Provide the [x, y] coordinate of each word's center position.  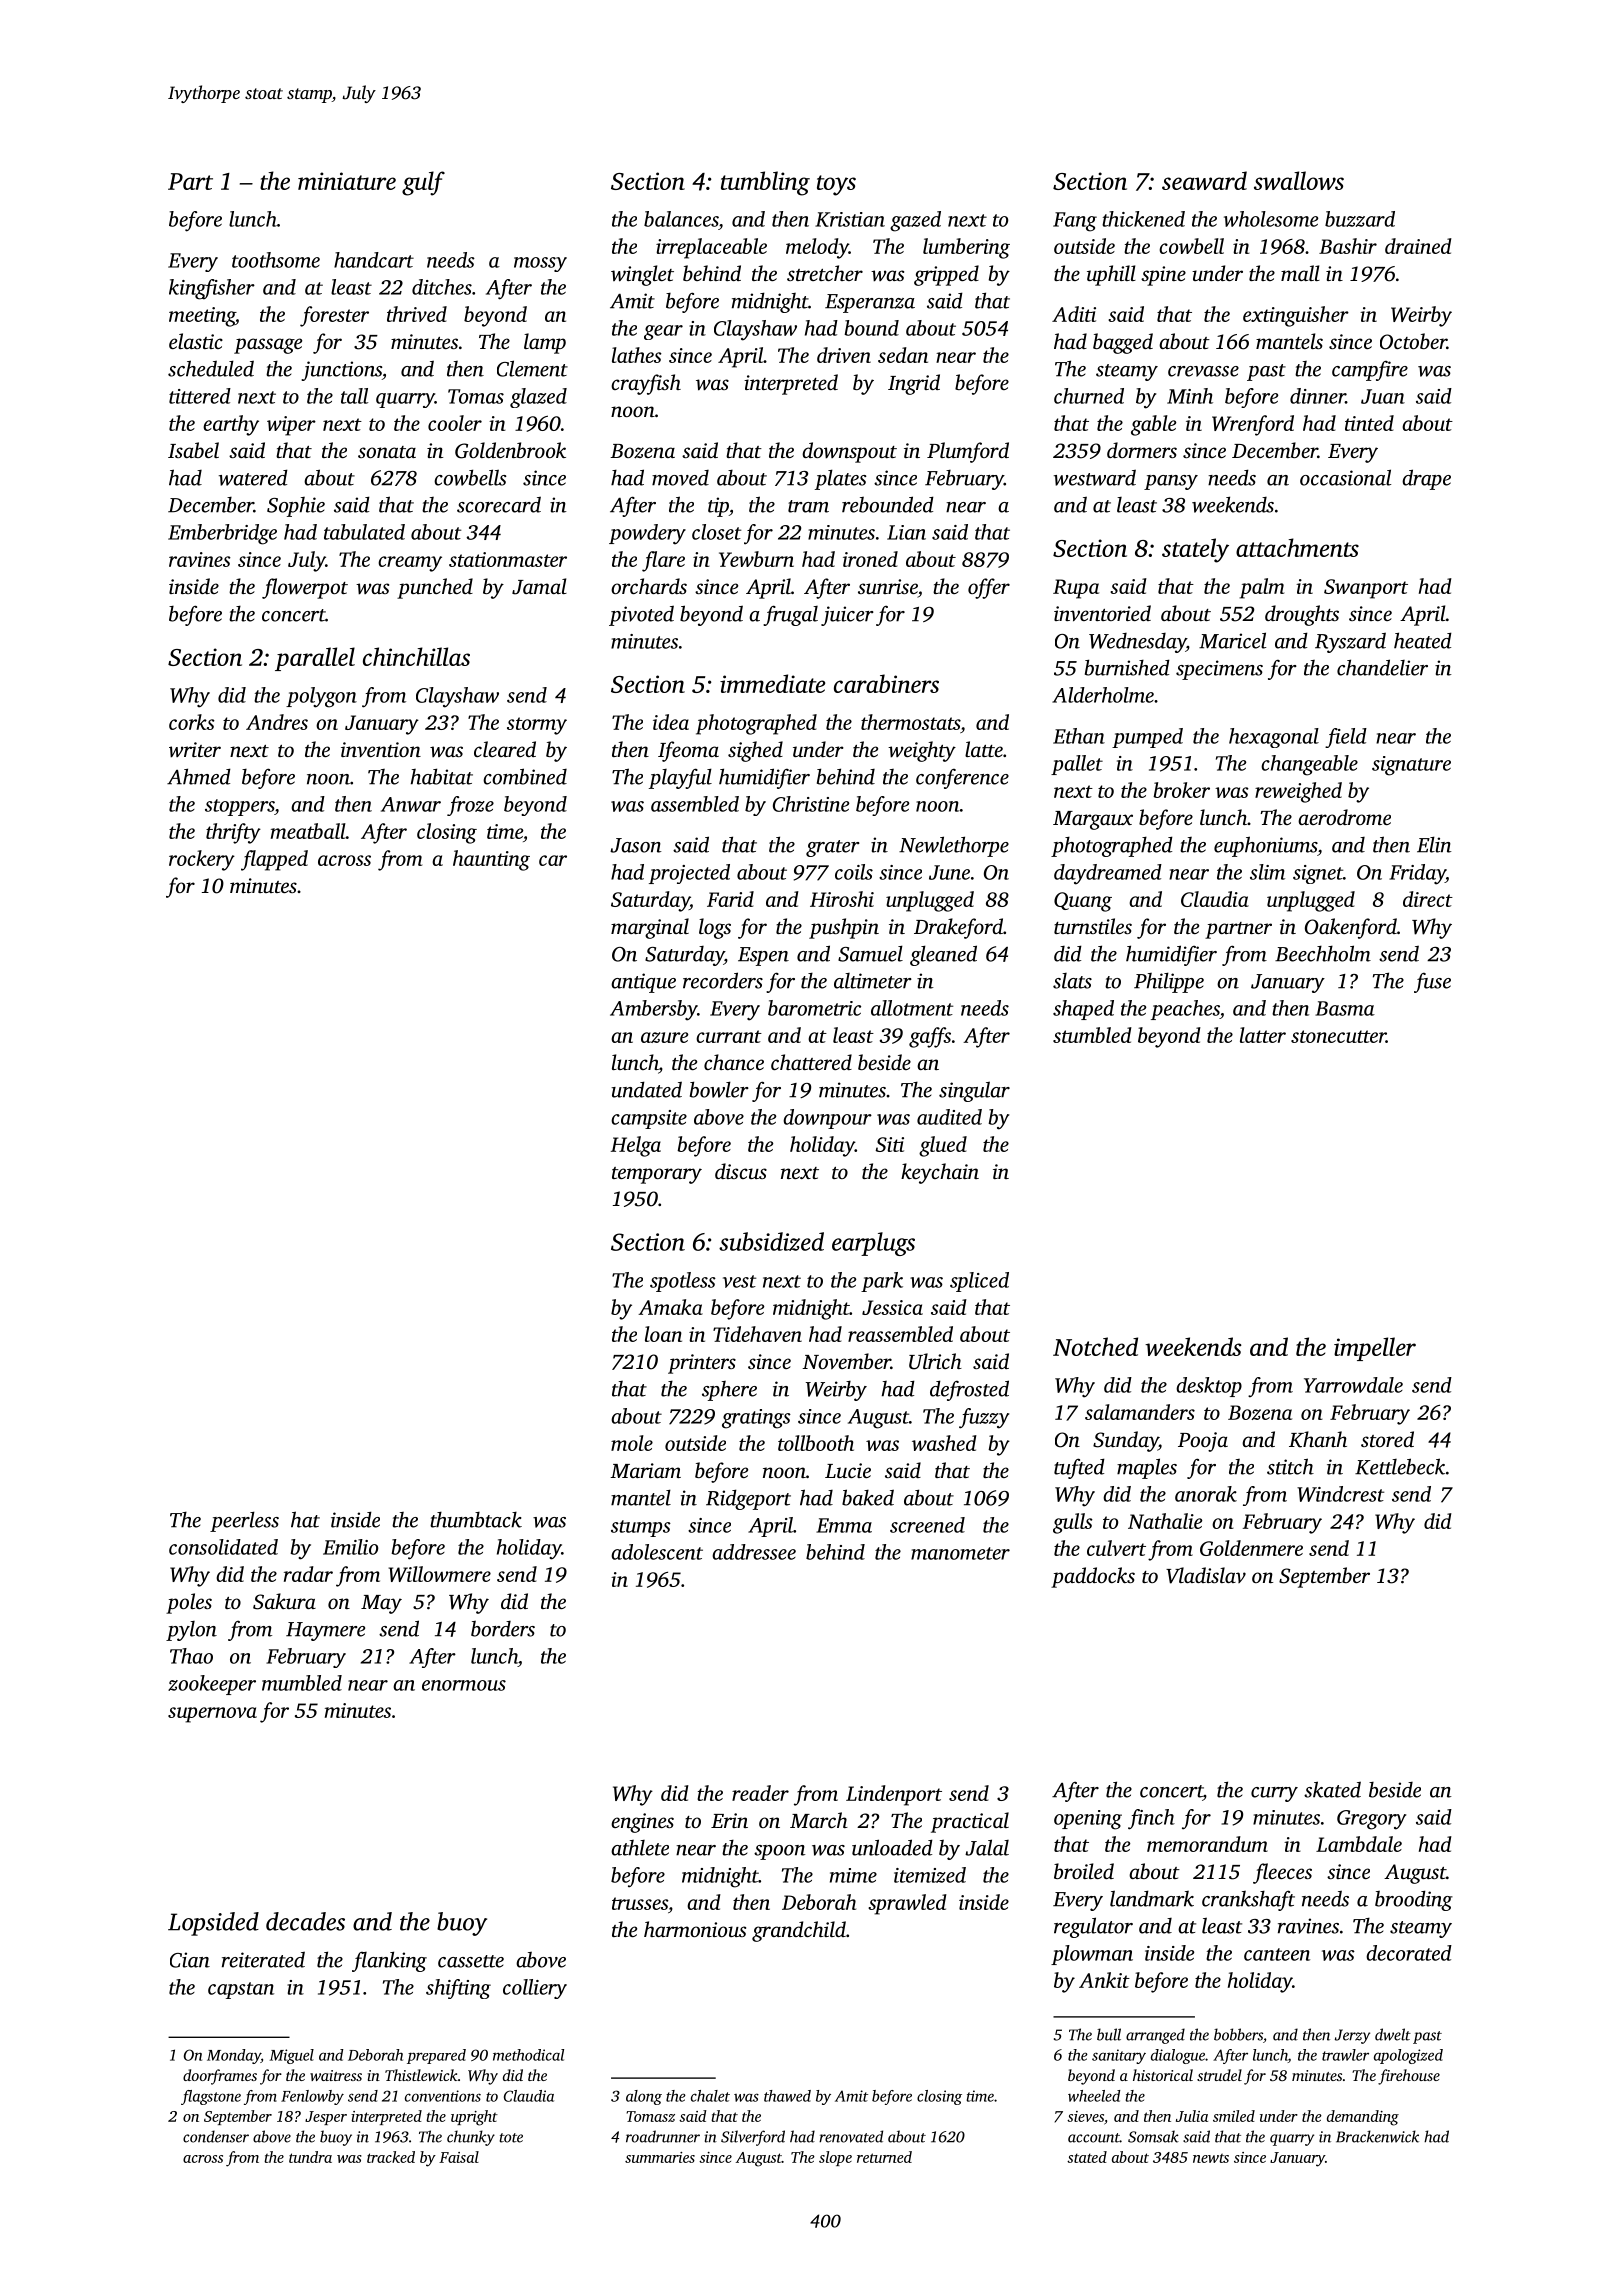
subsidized [771, 1241]
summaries [660, 2157]
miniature [347, 181]
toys [836, 185]
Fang [1075, 222]
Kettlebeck [1400, 1466]
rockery [202, 860]
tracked [391, 2157]
